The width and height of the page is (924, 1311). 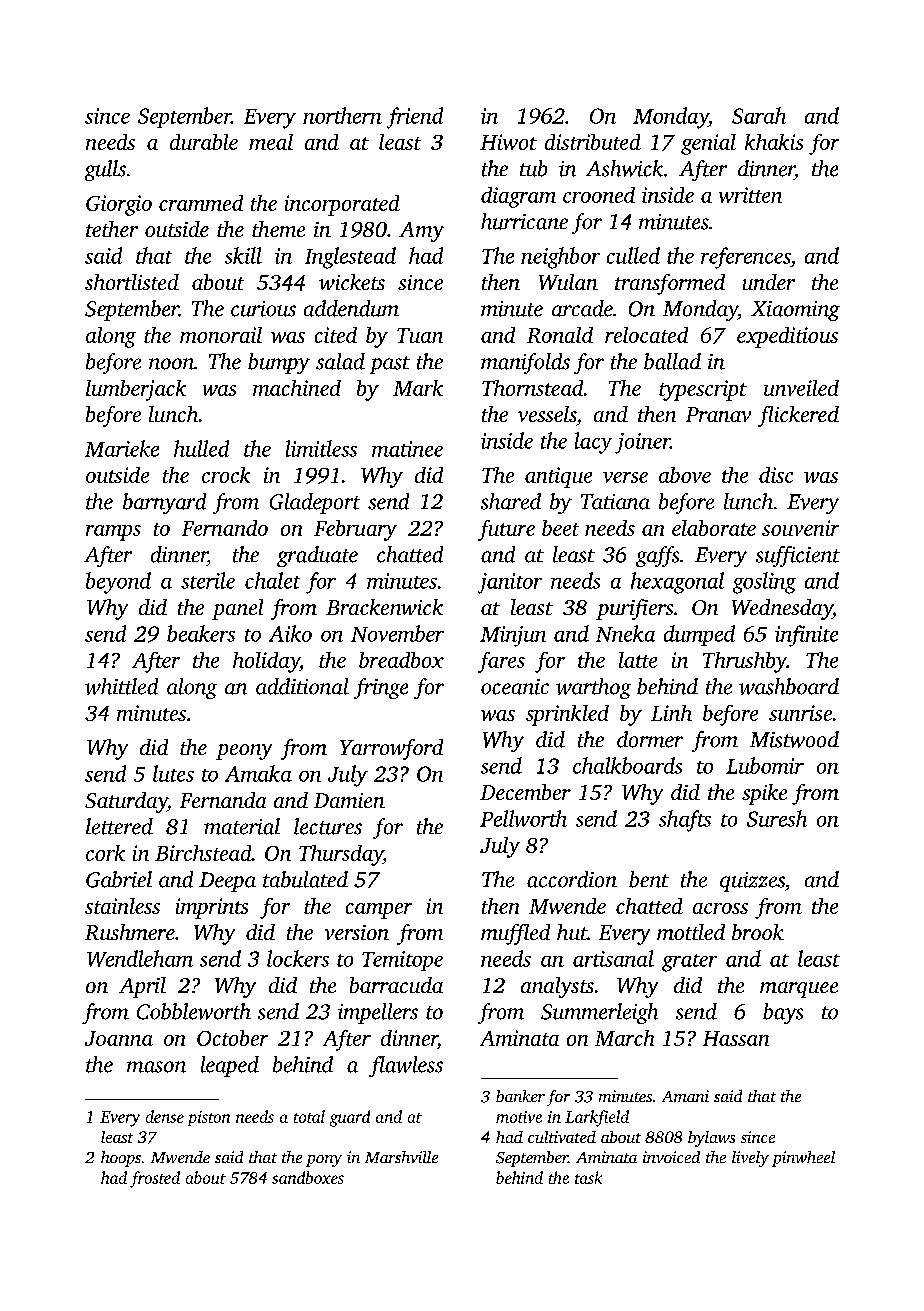 What do you see at coordinates (420, 335) in the page?
I see `Tuan` at bounding box center [420, 335].
